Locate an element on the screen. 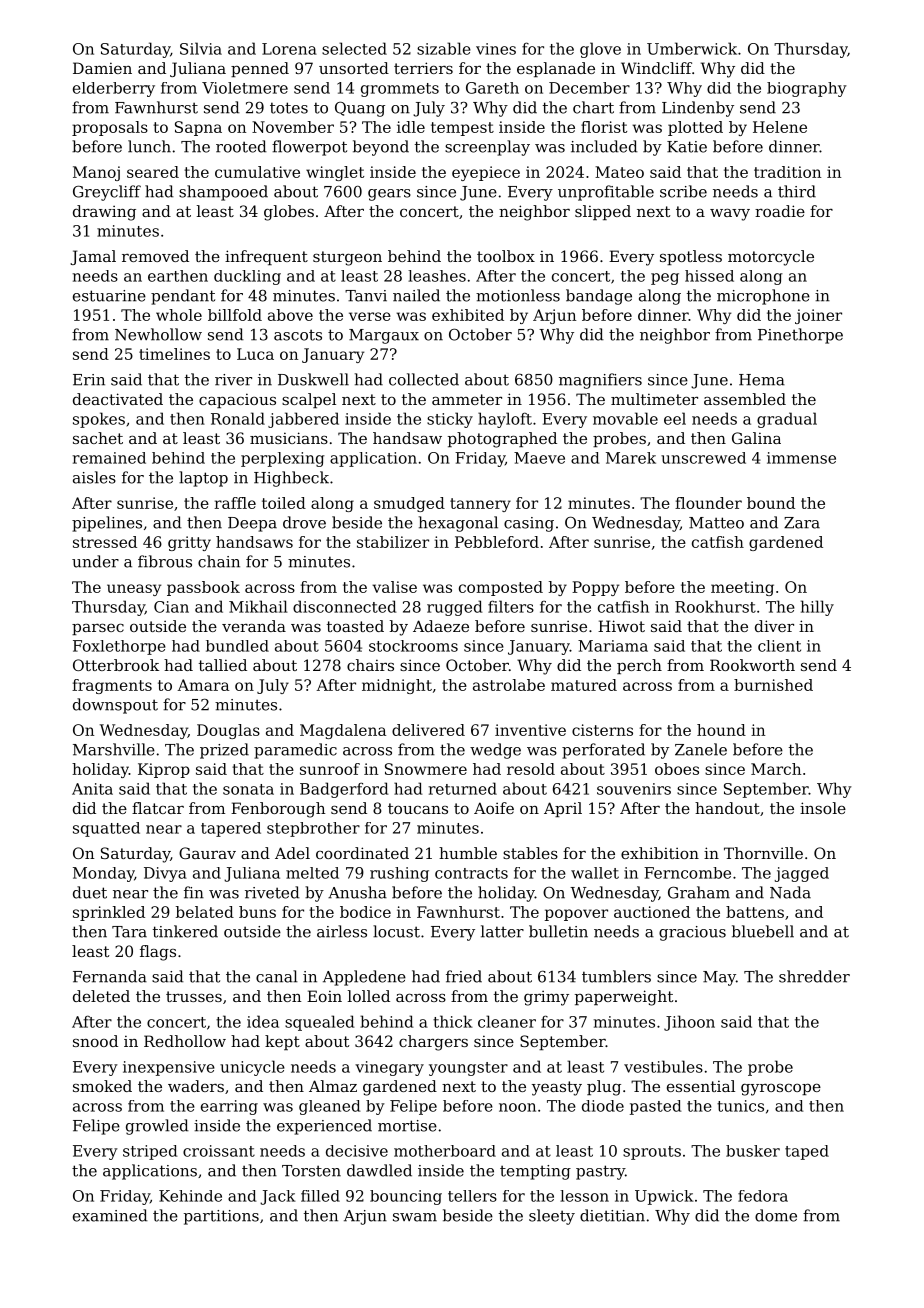 The image size is (924, 1308). vines is located at coordinates (496, 49).
